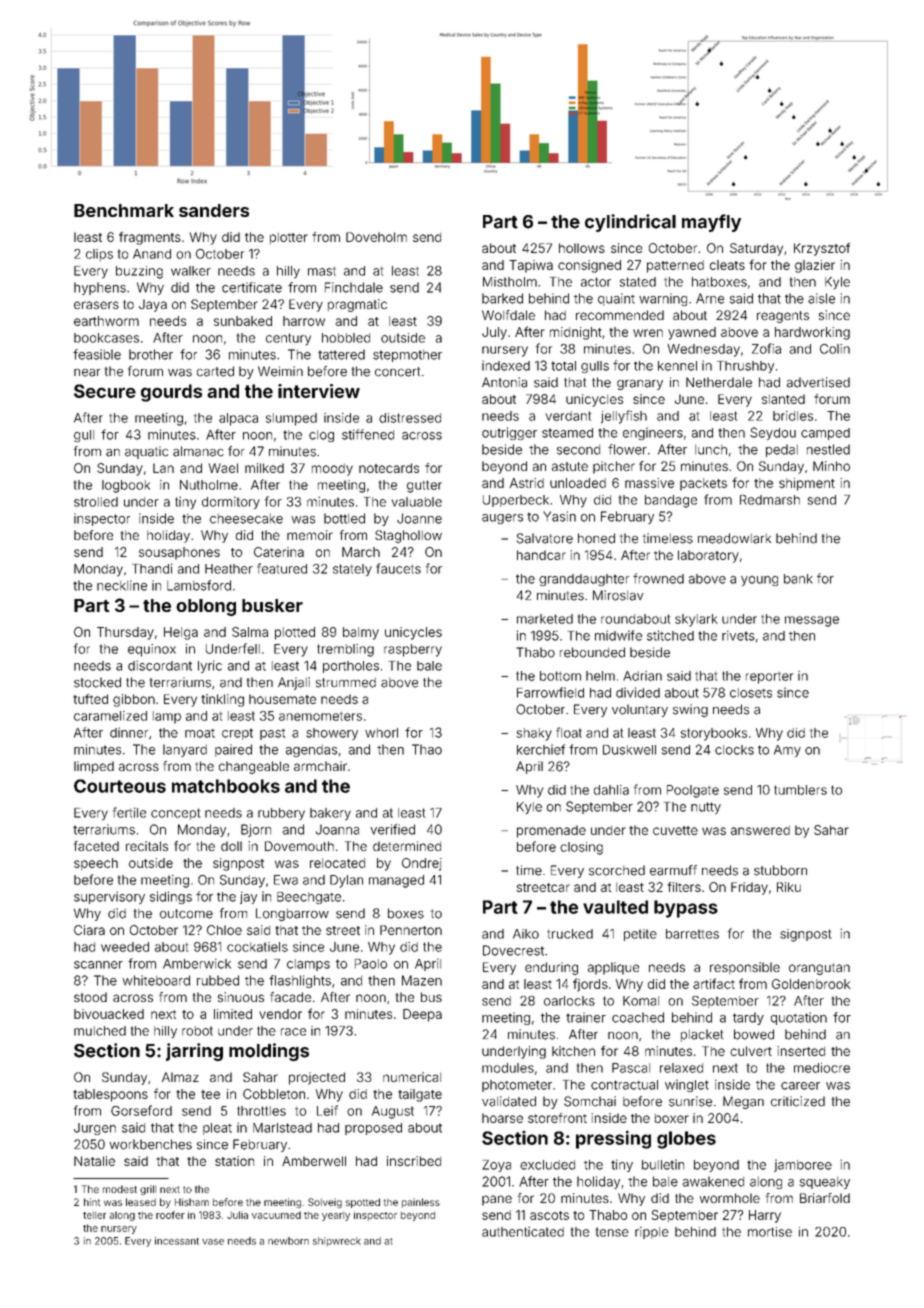  I want to click on dormitory, so click(231, 502).
